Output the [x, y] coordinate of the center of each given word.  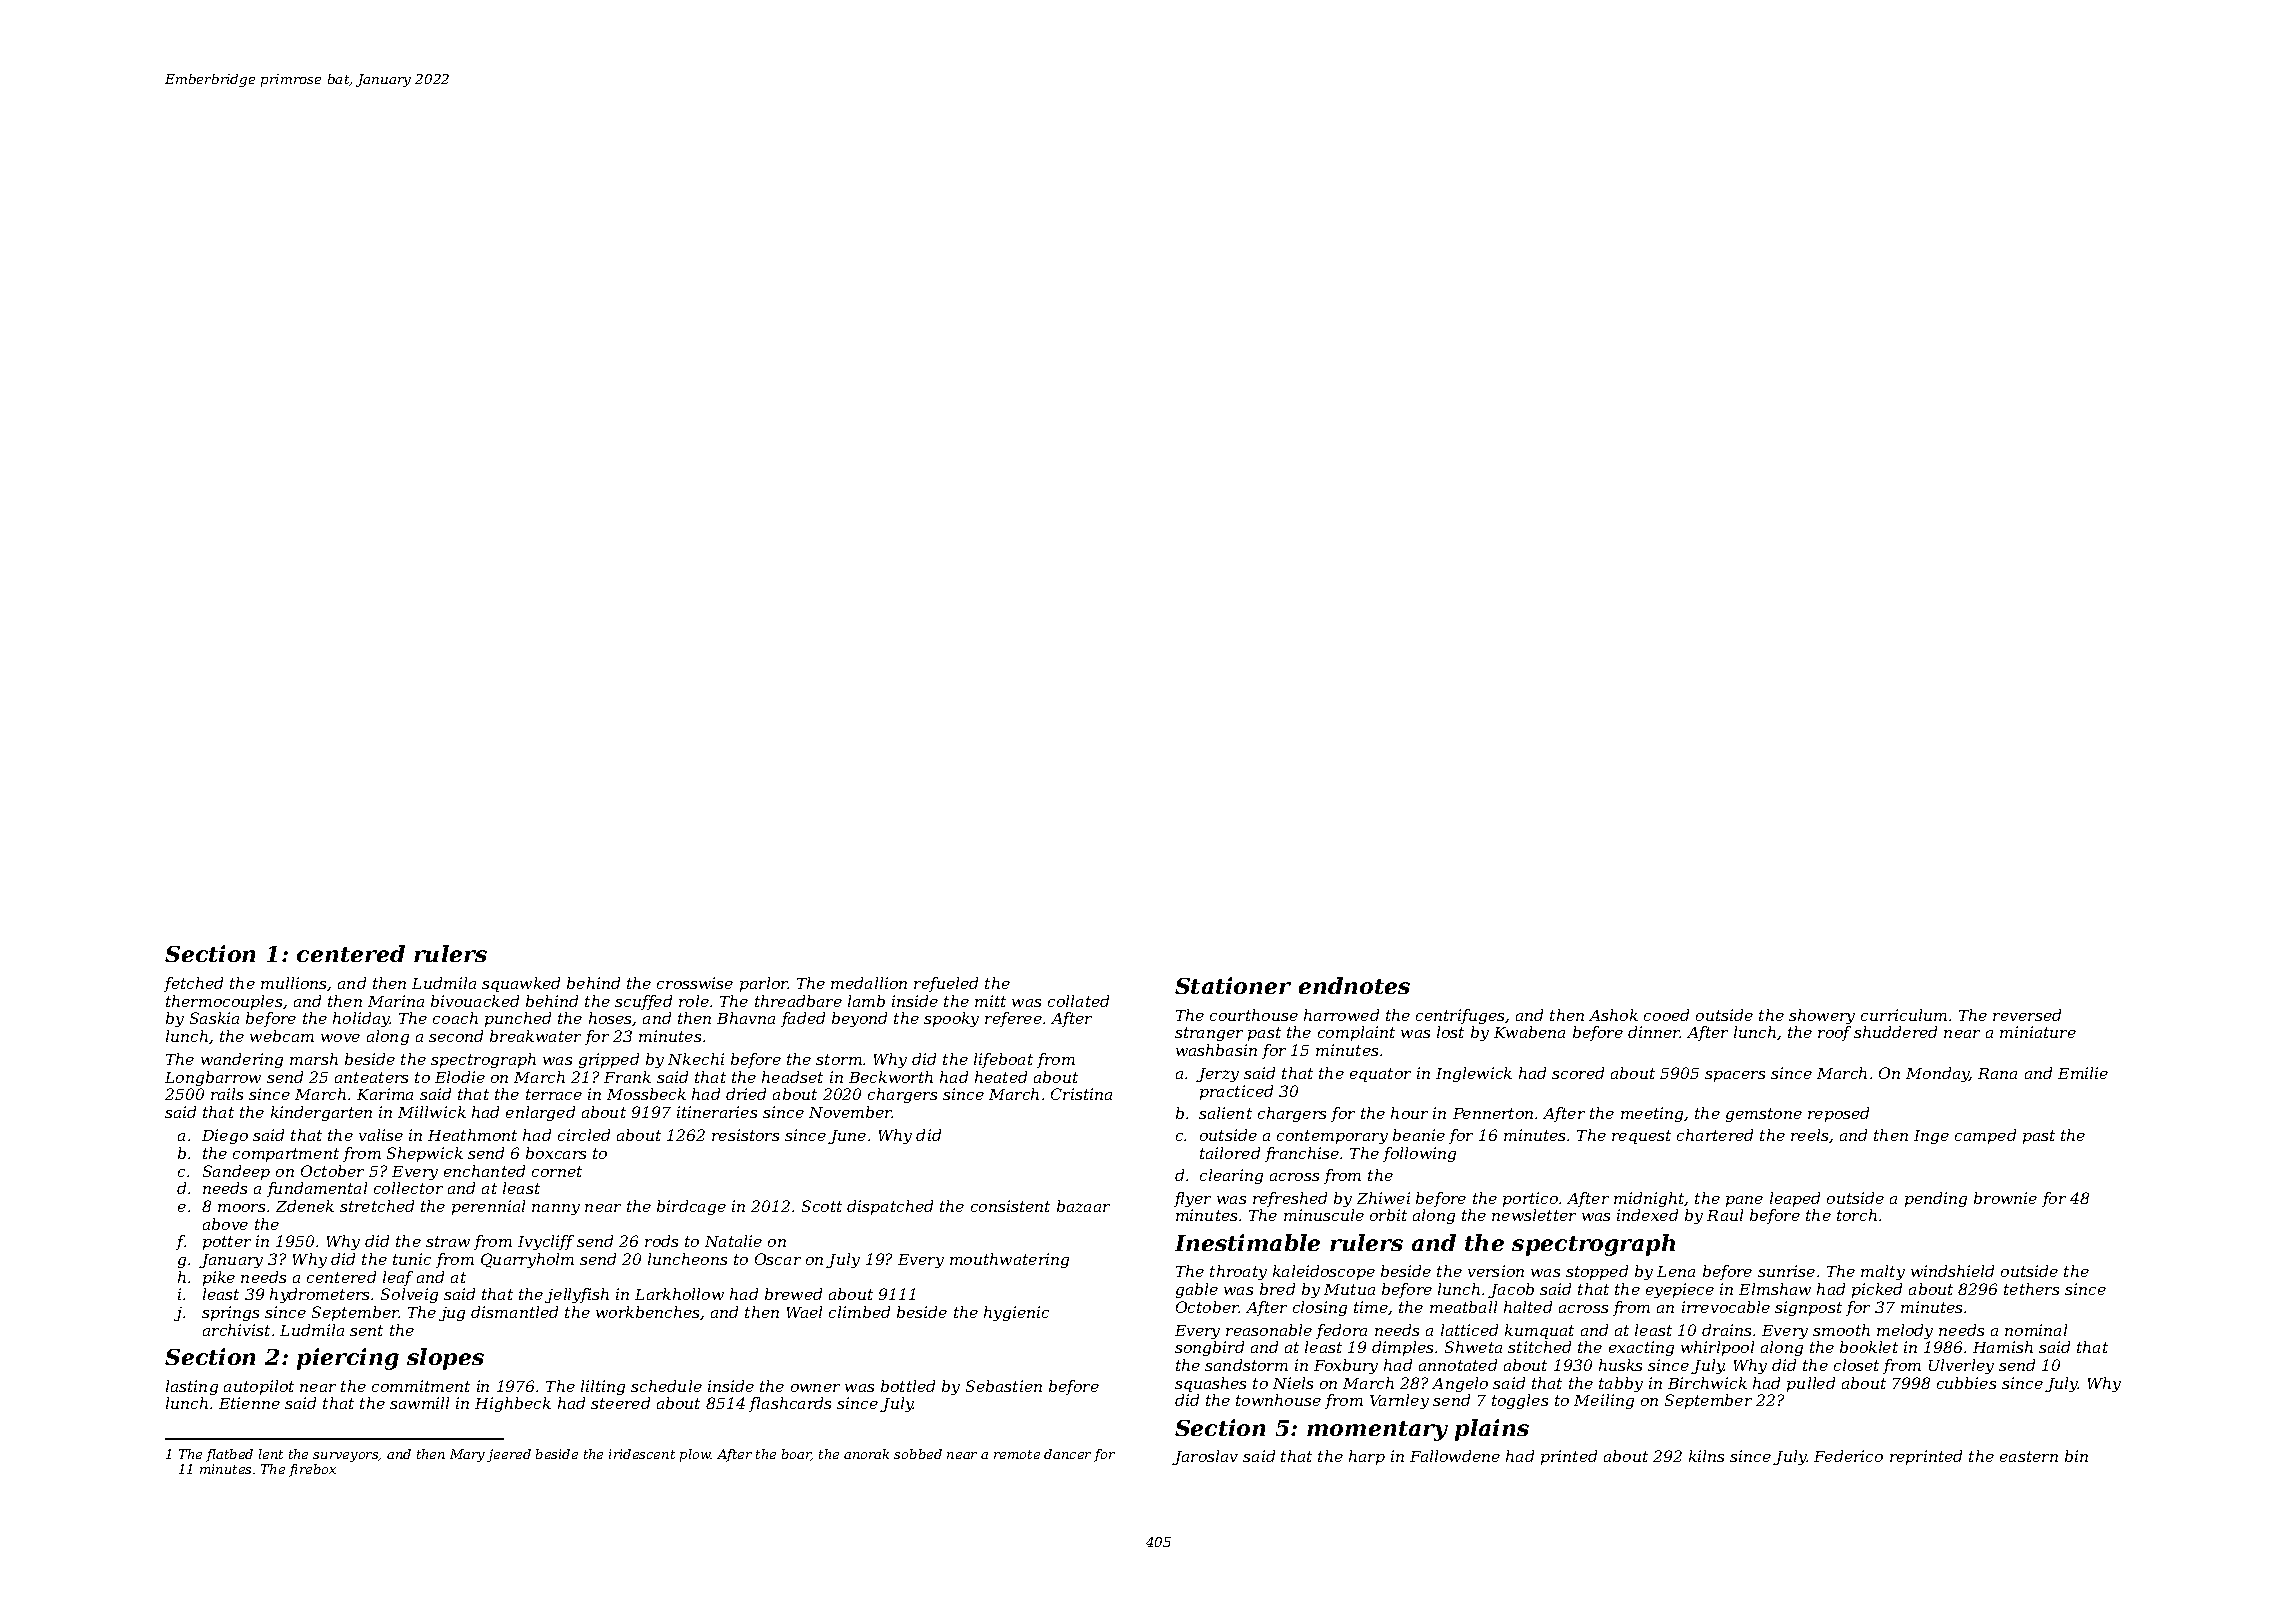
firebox [312, 1470]
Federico [1848, 1456]
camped [1985, 1136]
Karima [385, 1094]
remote [1017, 1454]
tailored [1230, 1153]
